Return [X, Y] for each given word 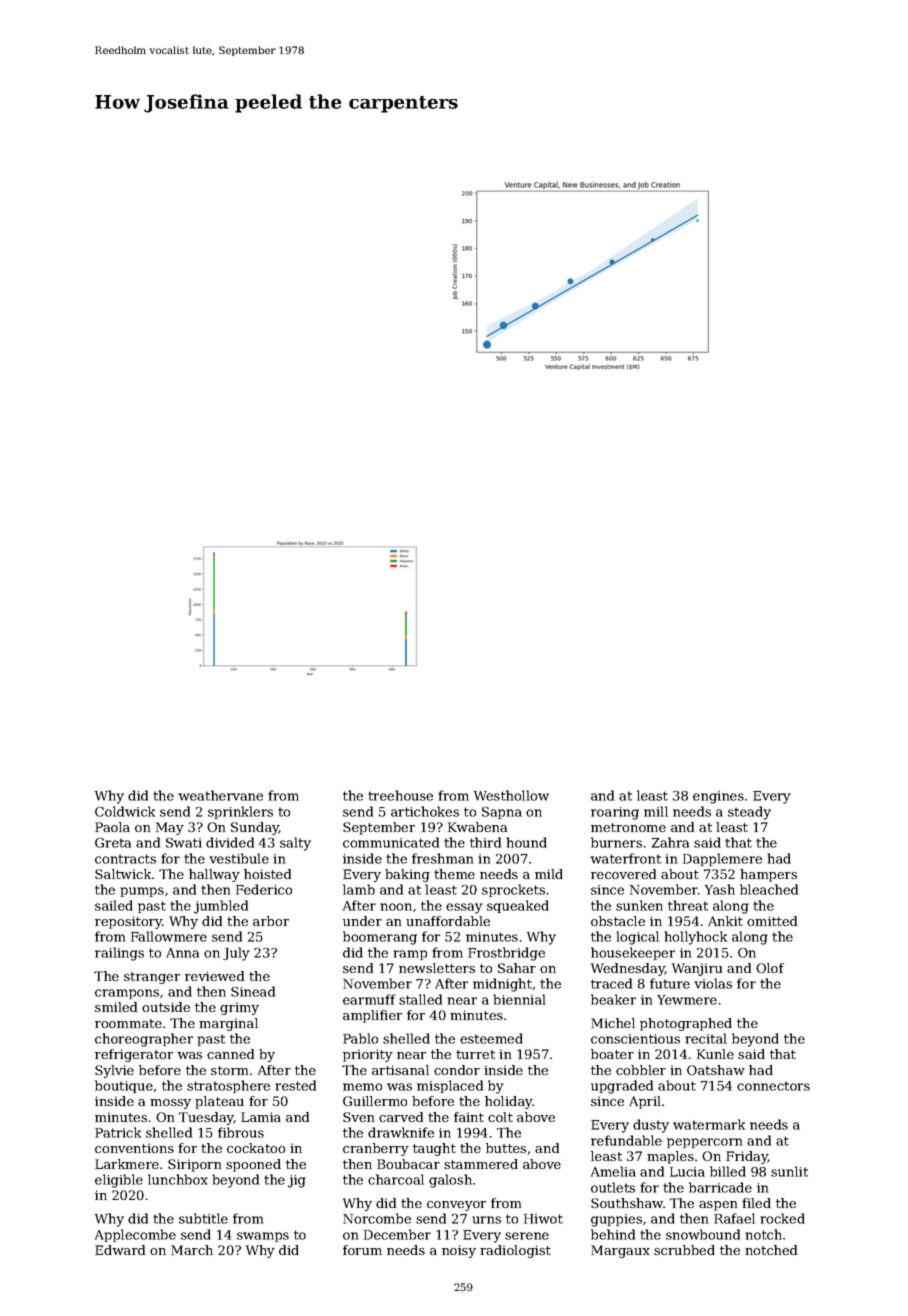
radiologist [515, 1251]
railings [119, 954]
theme [454, 874]
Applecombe [135, 1235]
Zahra [670, 842]
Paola [112, 827]
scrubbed [684, 1250]
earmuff [369, 999]
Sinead [253, 991]
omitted [772, 921]
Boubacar [408, 1164]
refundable [626, 1140]
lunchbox [178, 1179]
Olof [770, 968]
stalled [420, 999]
